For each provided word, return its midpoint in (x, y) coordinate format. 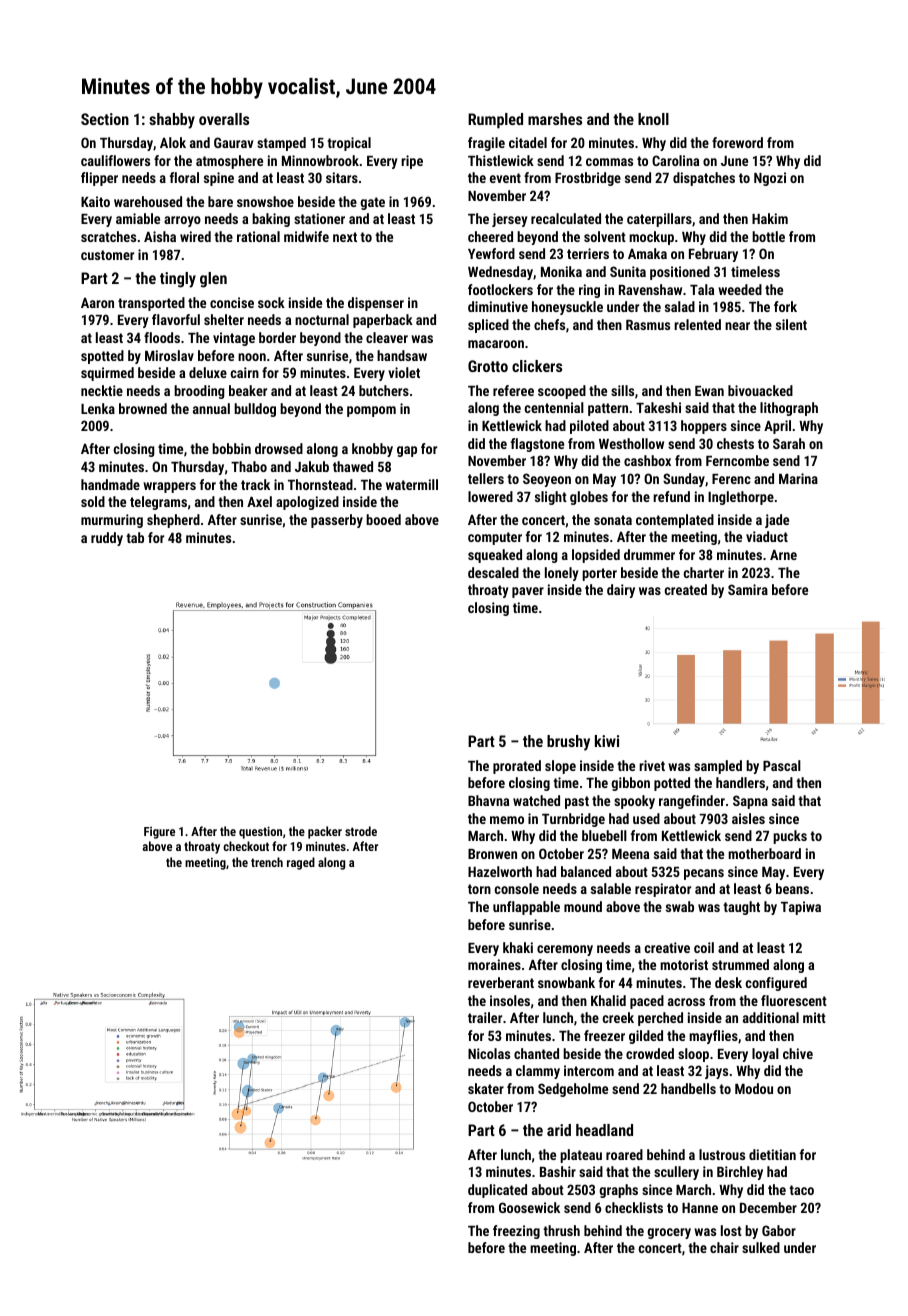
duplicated (497, 1191)
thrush (561, 1230)
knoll (653, 119)
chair (724, 1247)
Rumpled (495, 121)
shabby (172, 121)
